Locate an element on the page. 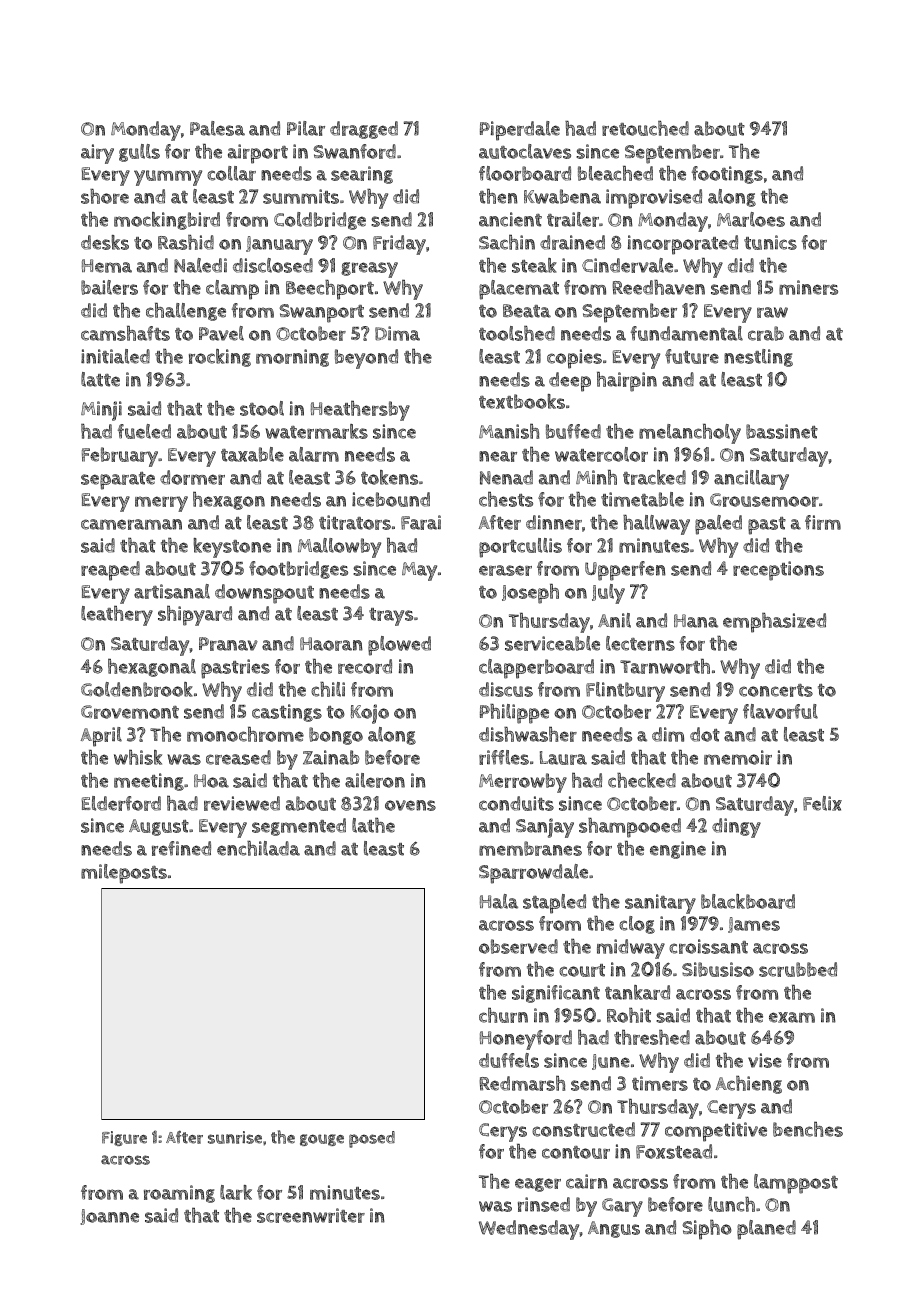 This document has width=924, height=1311. mileposts is located at coordinates (124, 874).
